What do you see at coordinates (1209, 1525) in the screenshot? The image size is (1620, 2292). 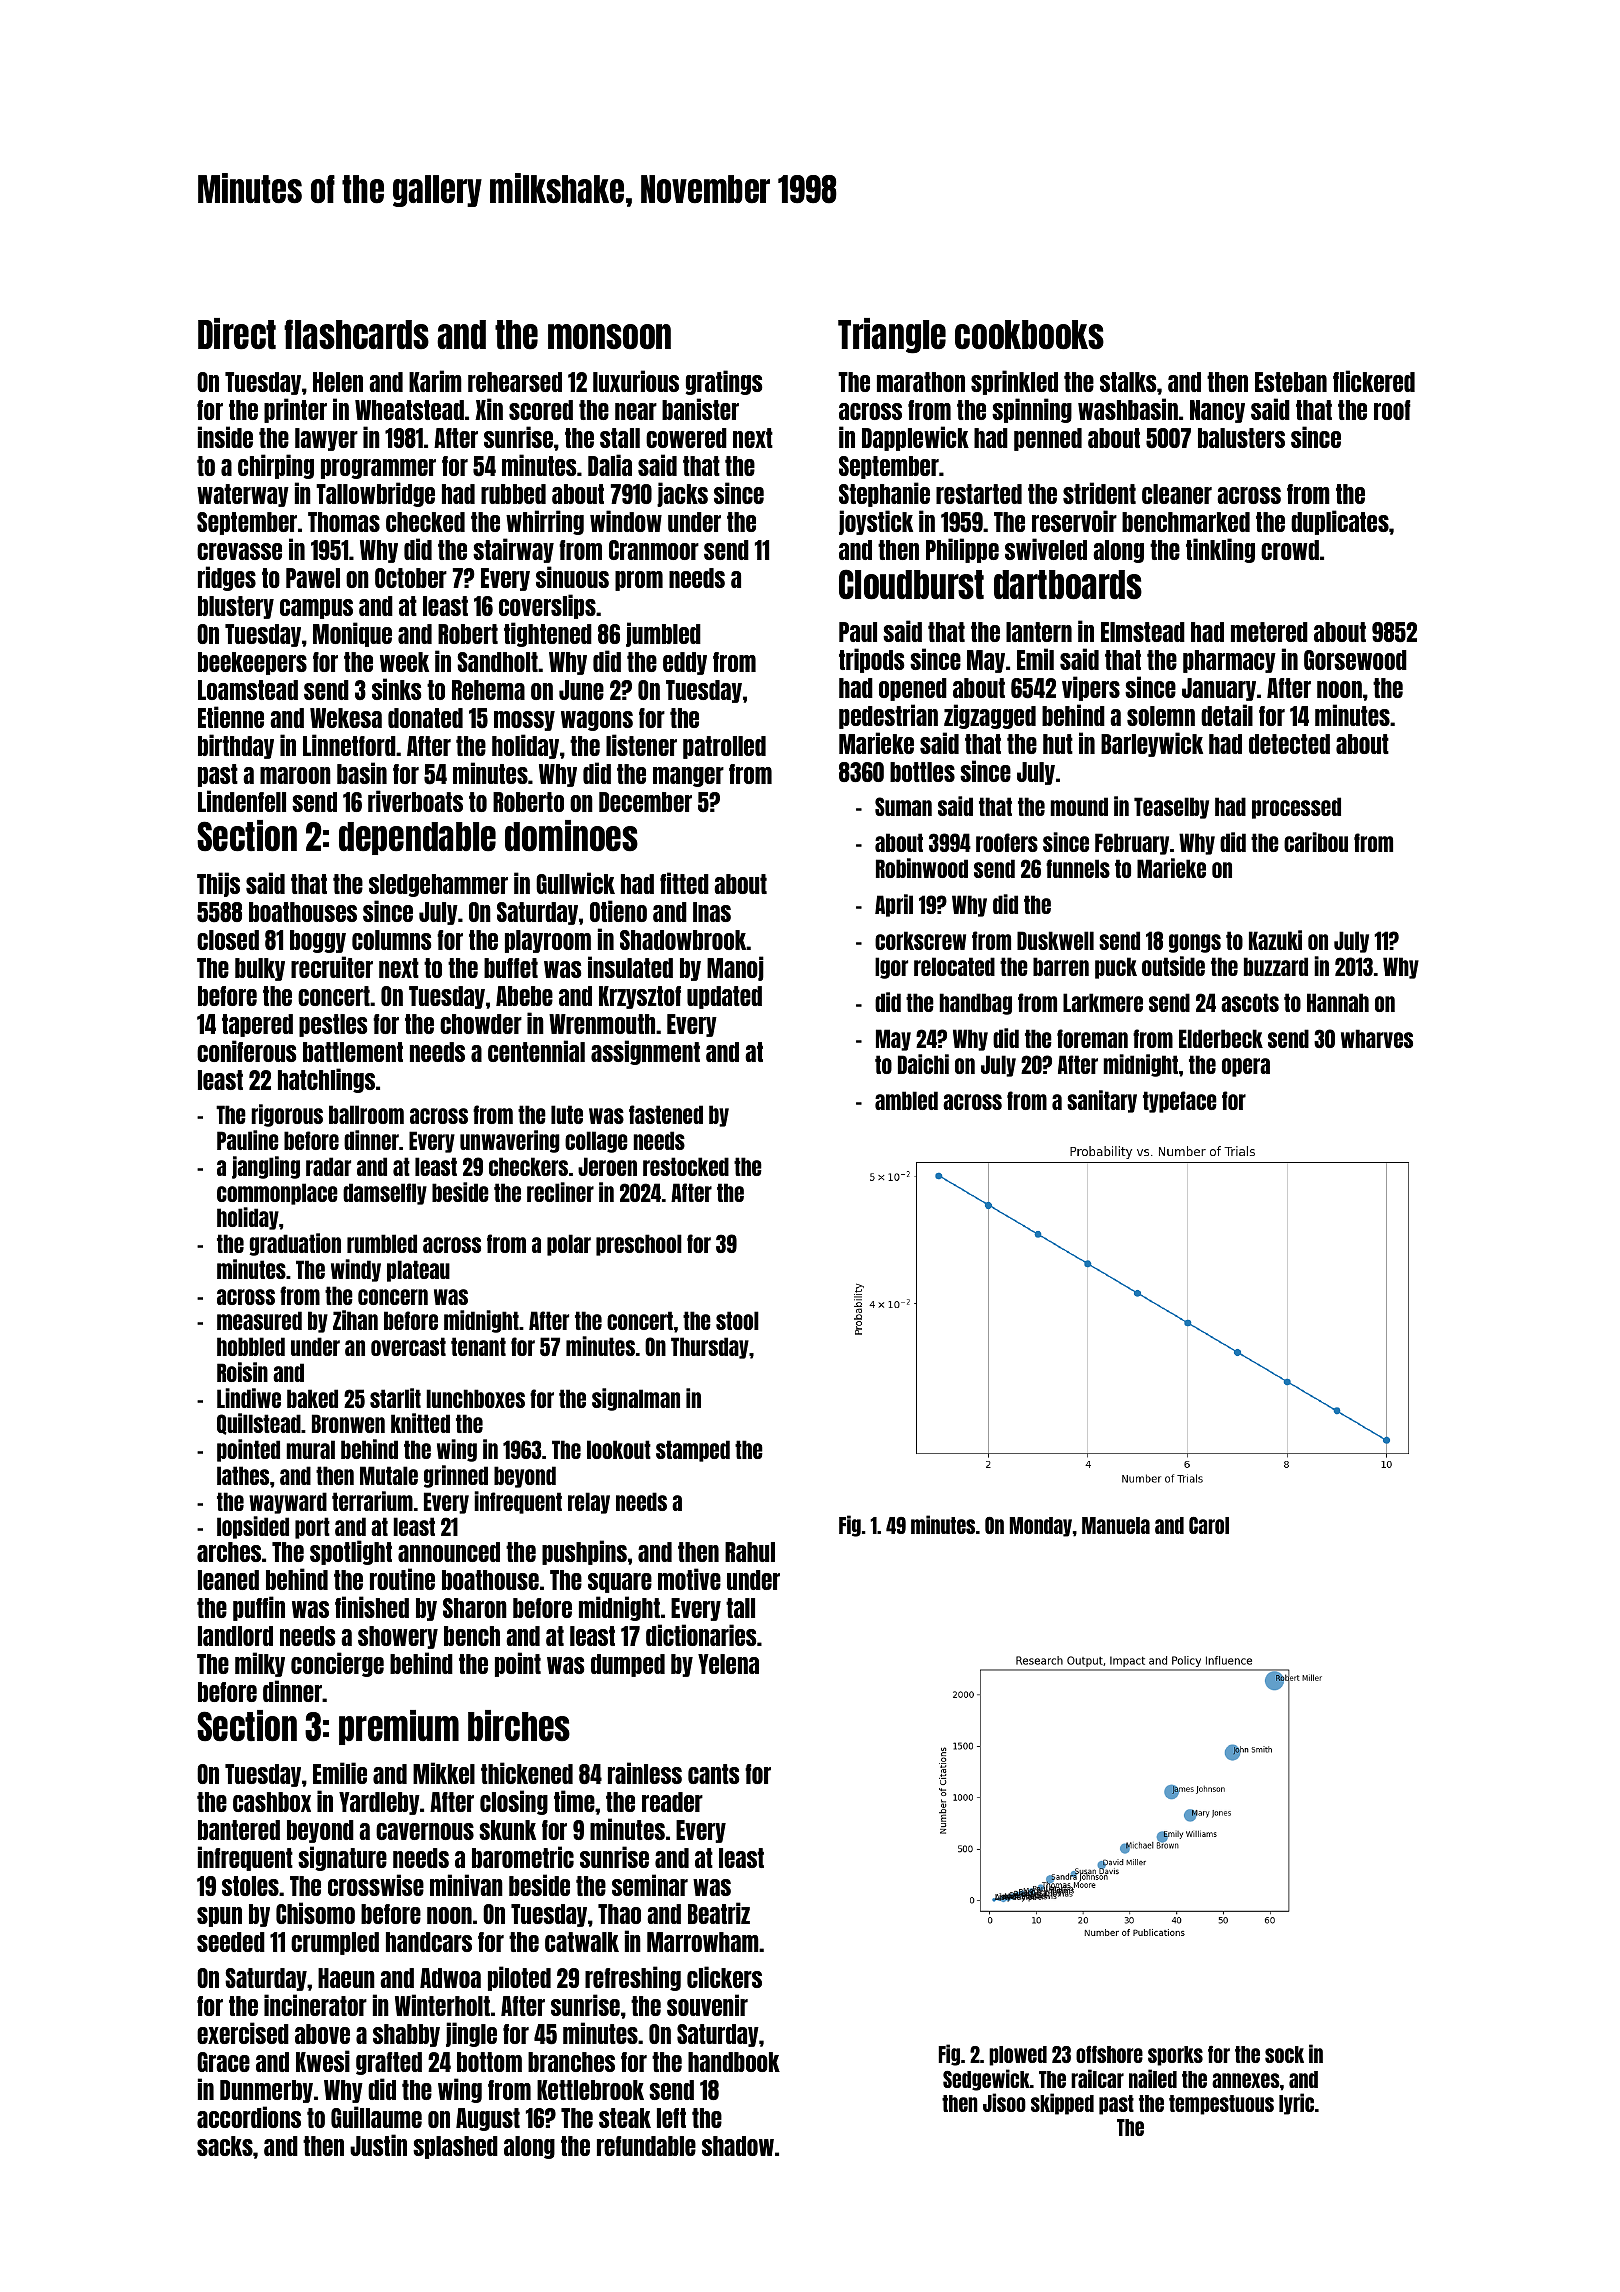 I see `Carol` at bounding box center [1209, 1525].
